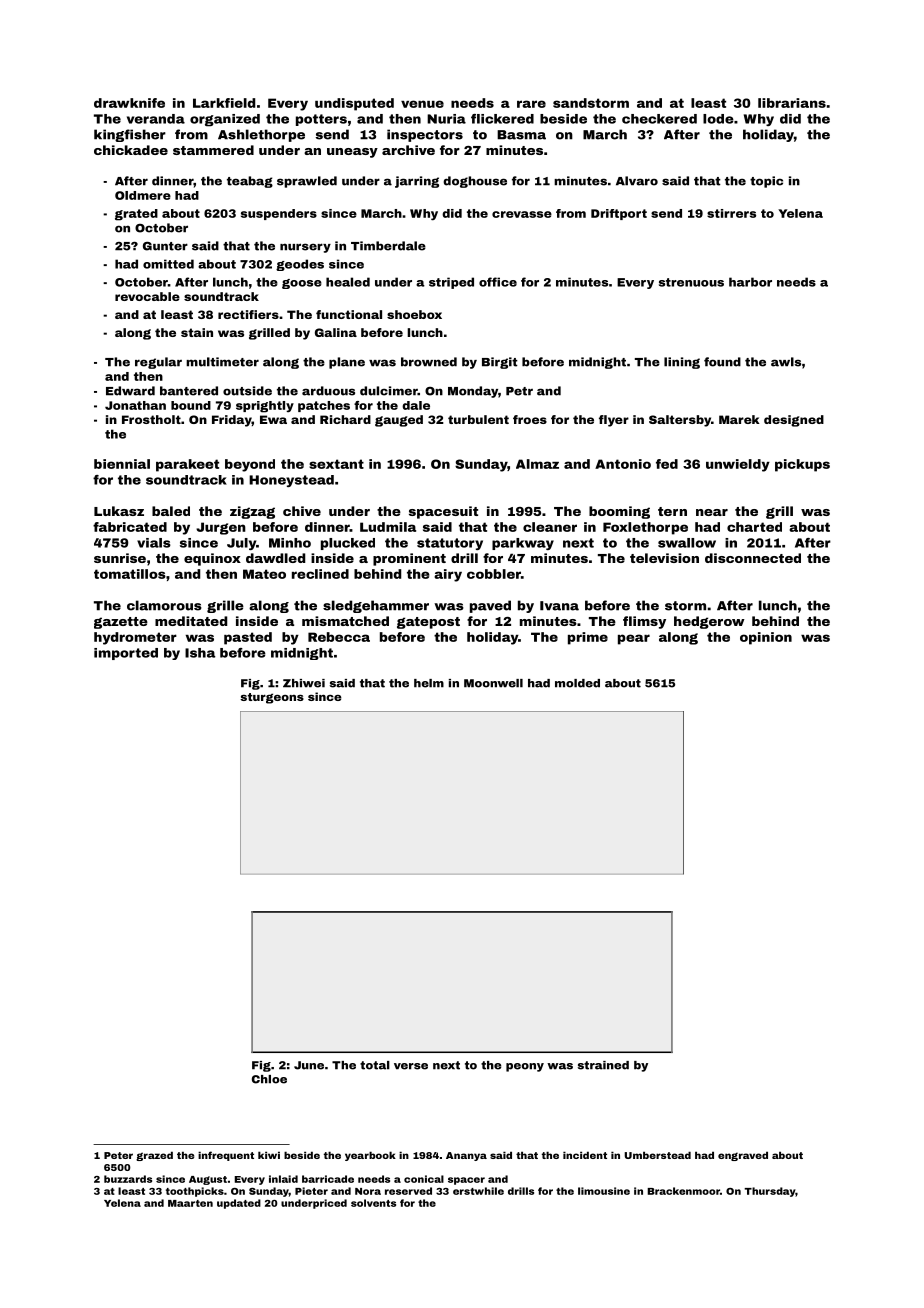  I want to click on rectifiers, so click(248, 314).
